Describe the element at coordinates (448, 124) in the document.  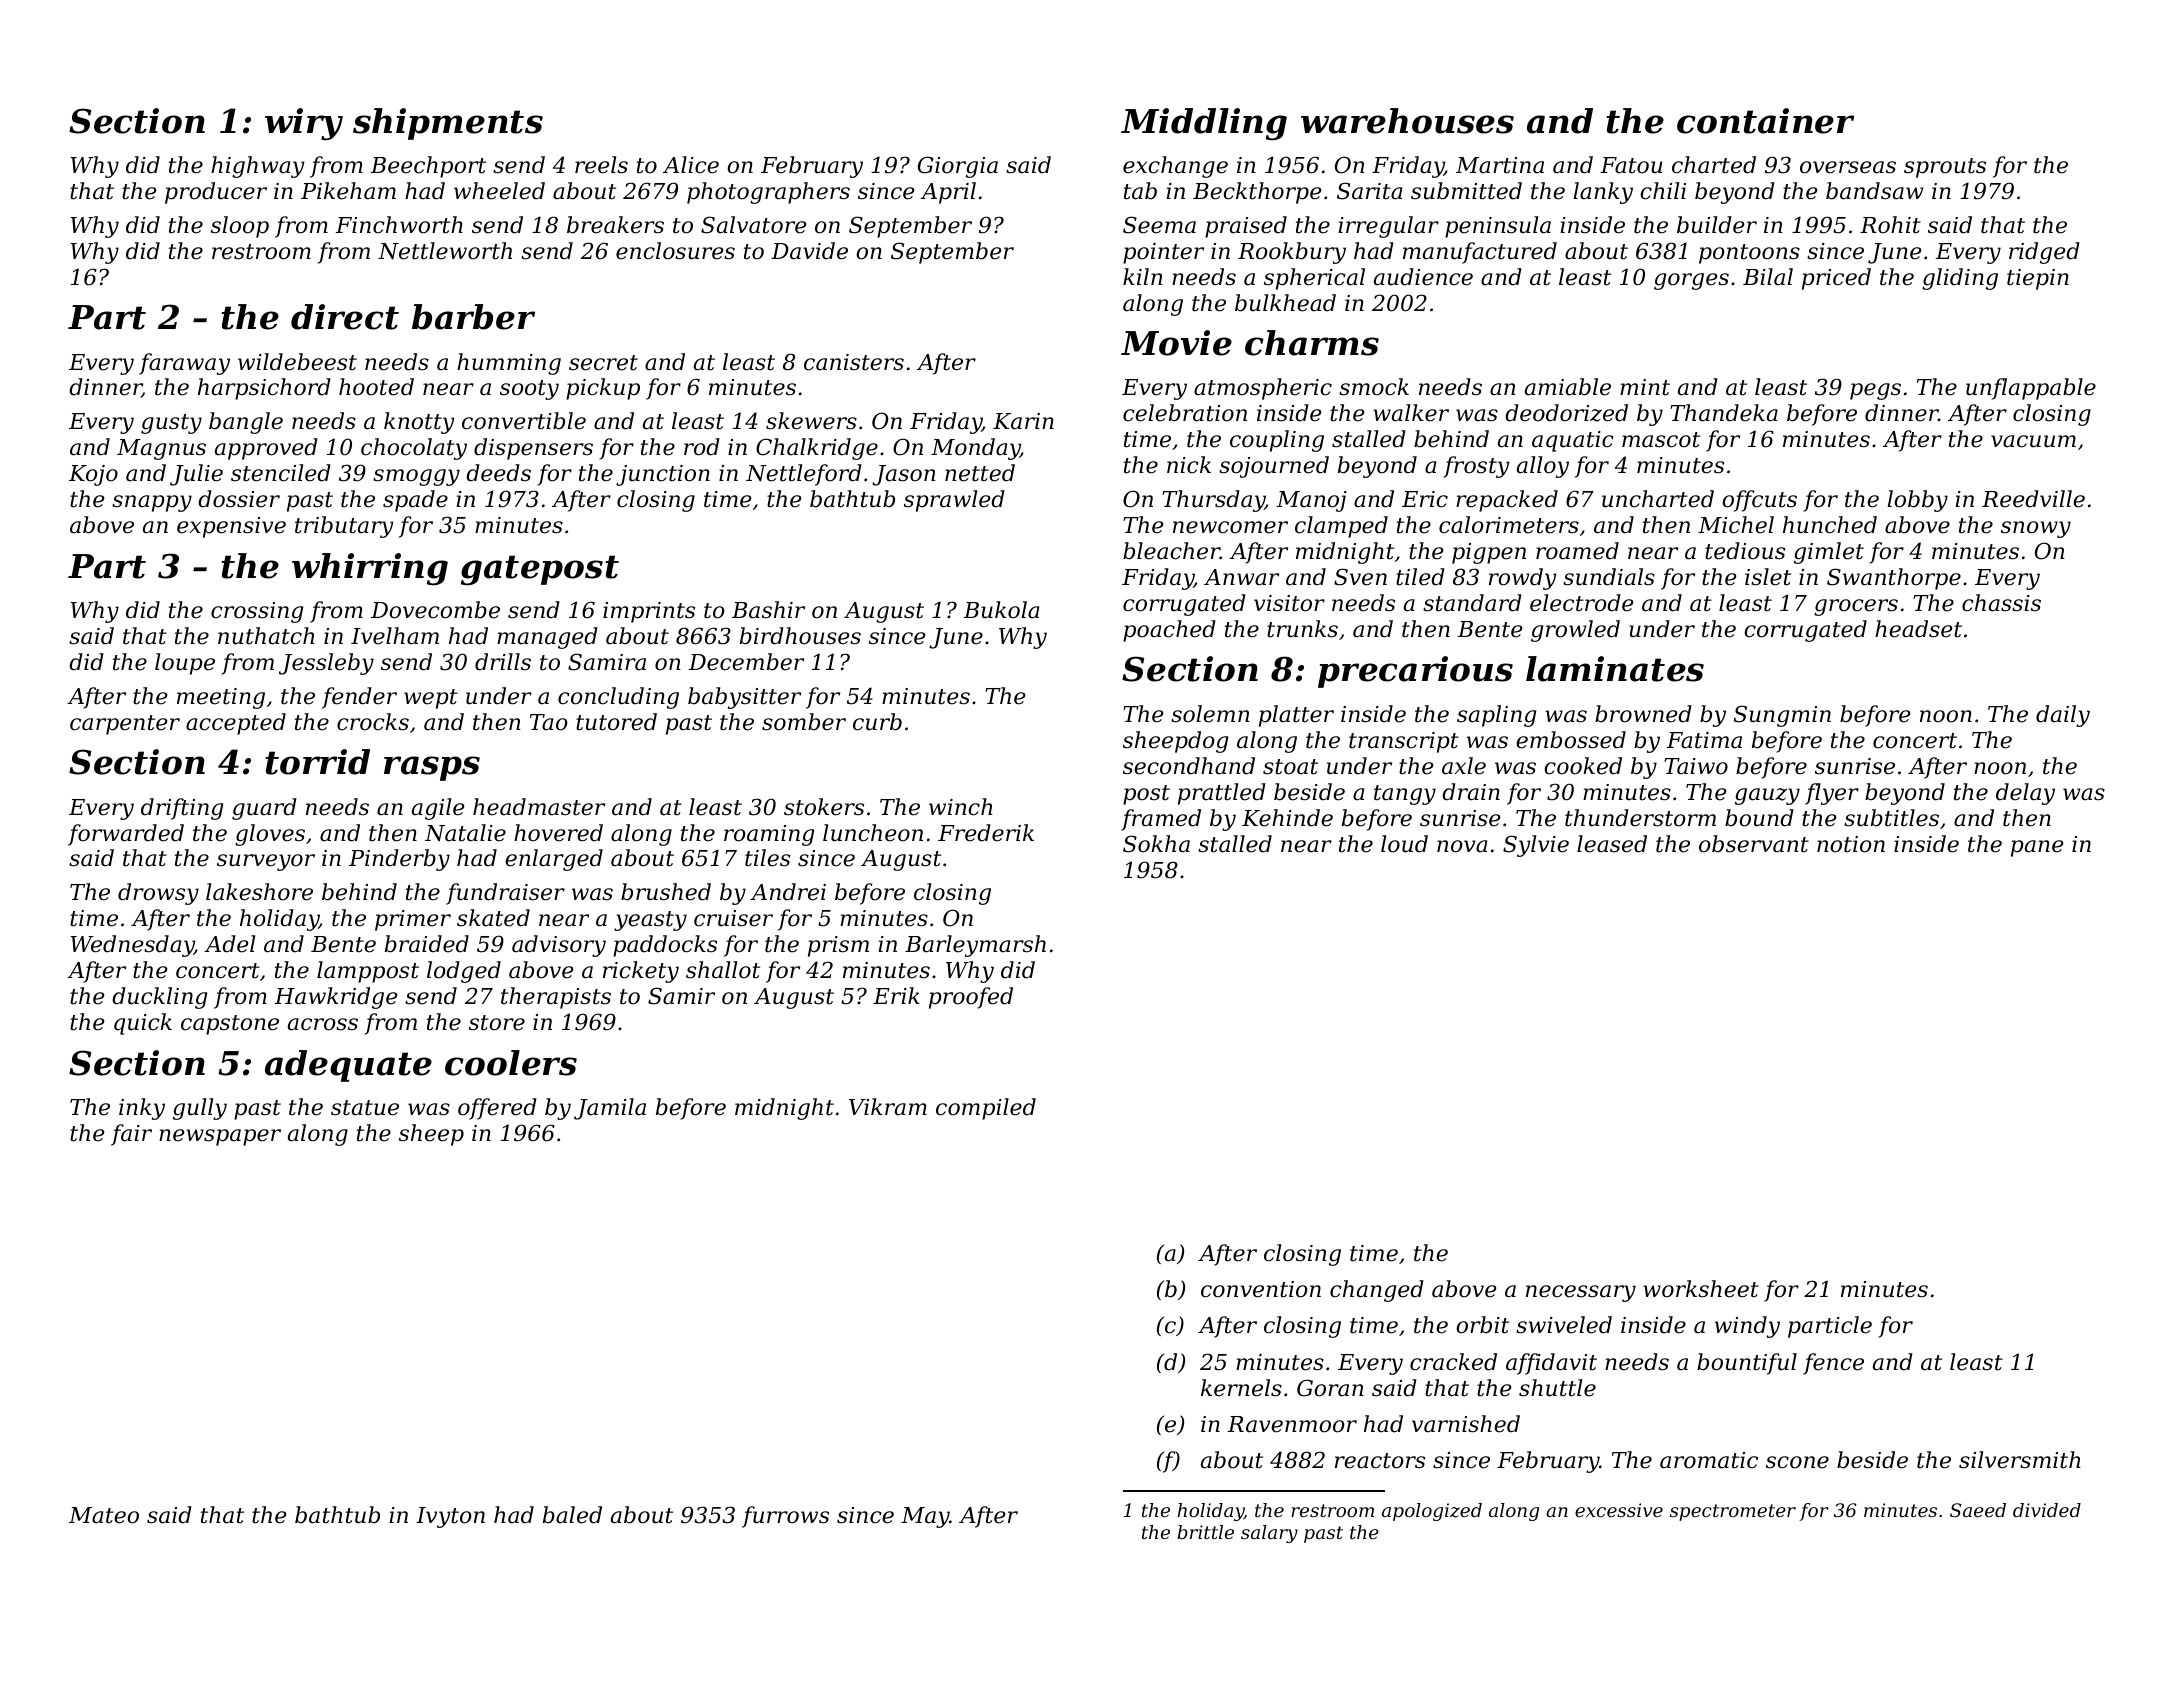
I see `shipments` at that location.
